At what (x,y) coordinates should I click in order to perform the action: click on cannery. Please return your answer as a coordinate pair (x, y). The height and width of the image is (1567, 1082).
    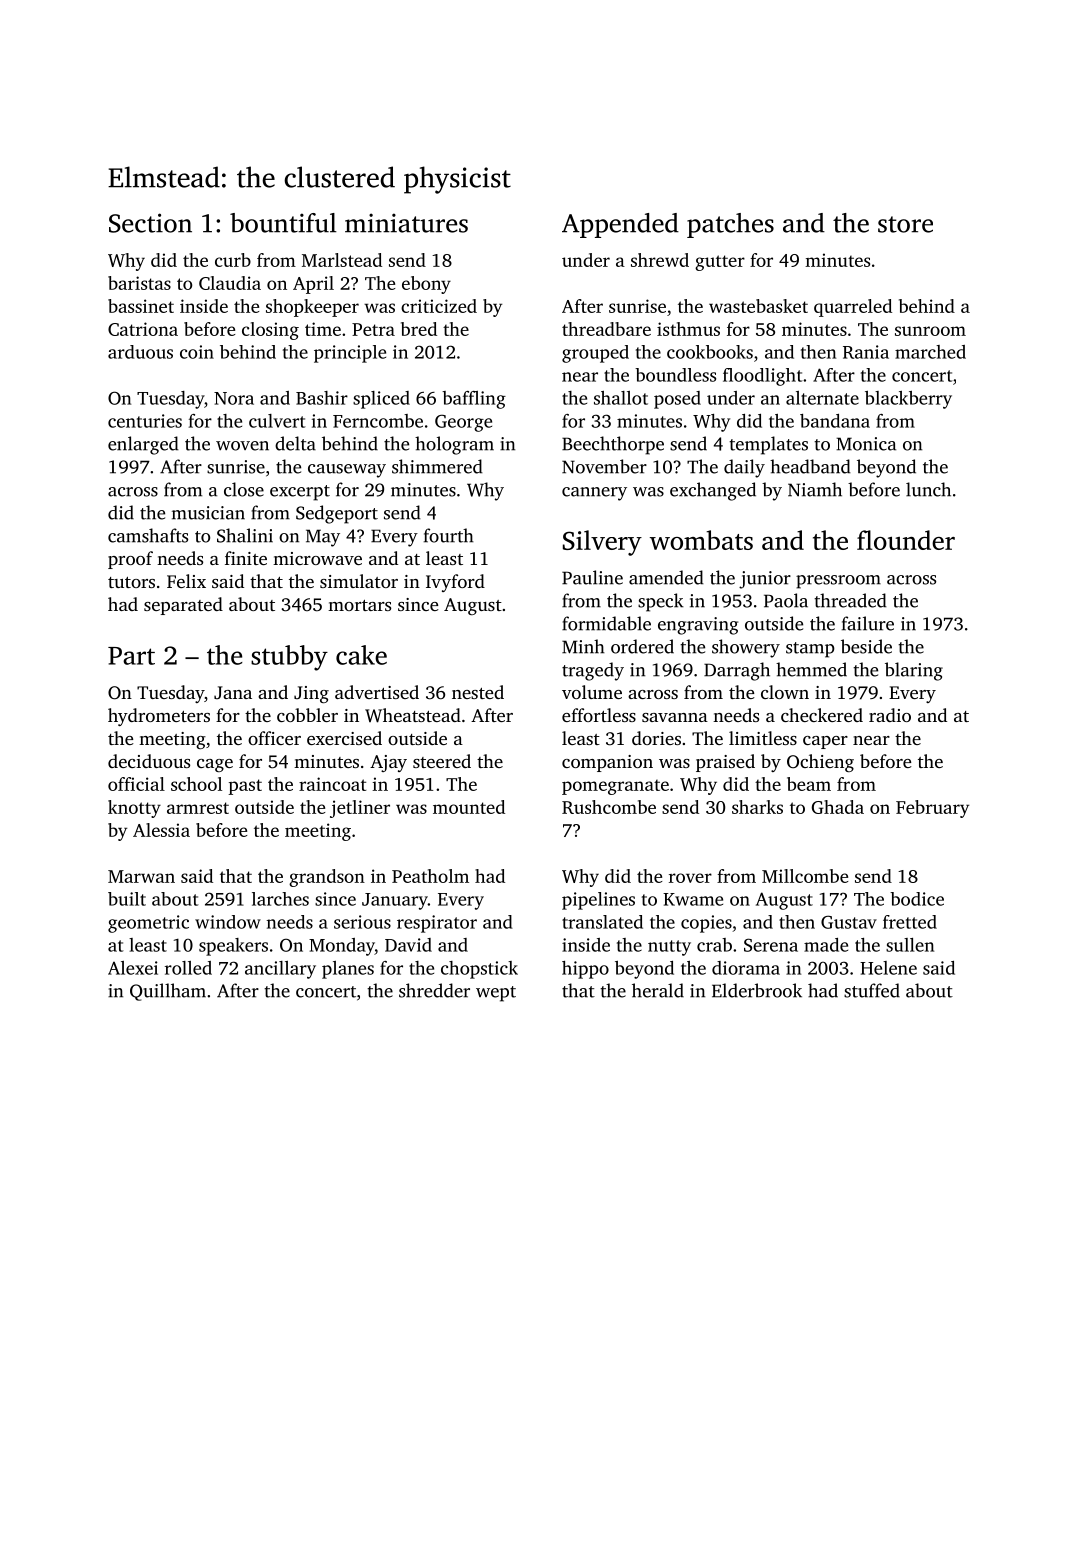
    Looking at the image, I should click on (594, 494).
